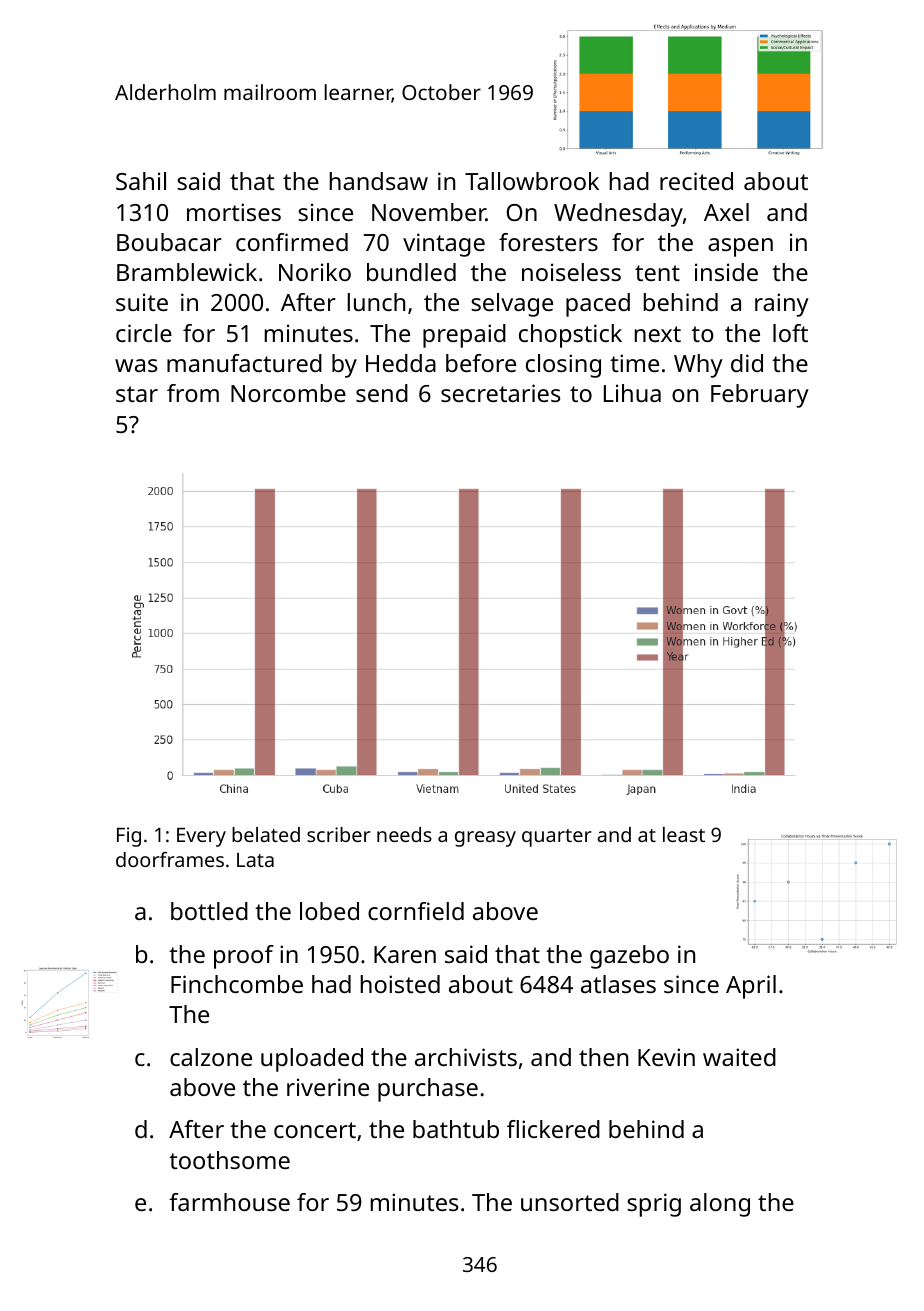 Image resolution: width=924 pixels, height=1311 pixels. I want to click on Lihua, so click(632, 393).
